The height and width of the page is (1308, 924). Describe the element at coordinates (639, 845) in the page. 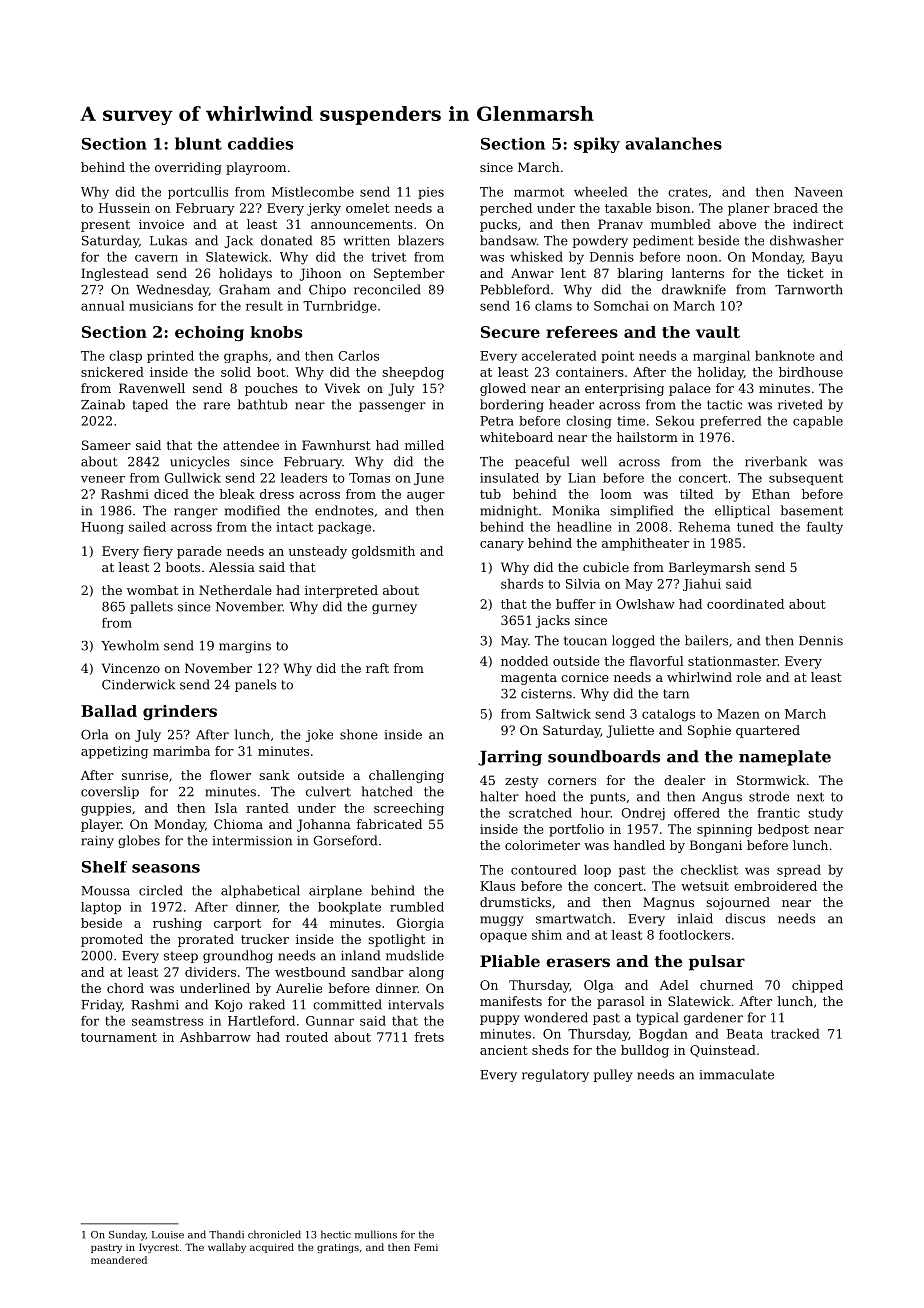

I see `handled` at that location.
